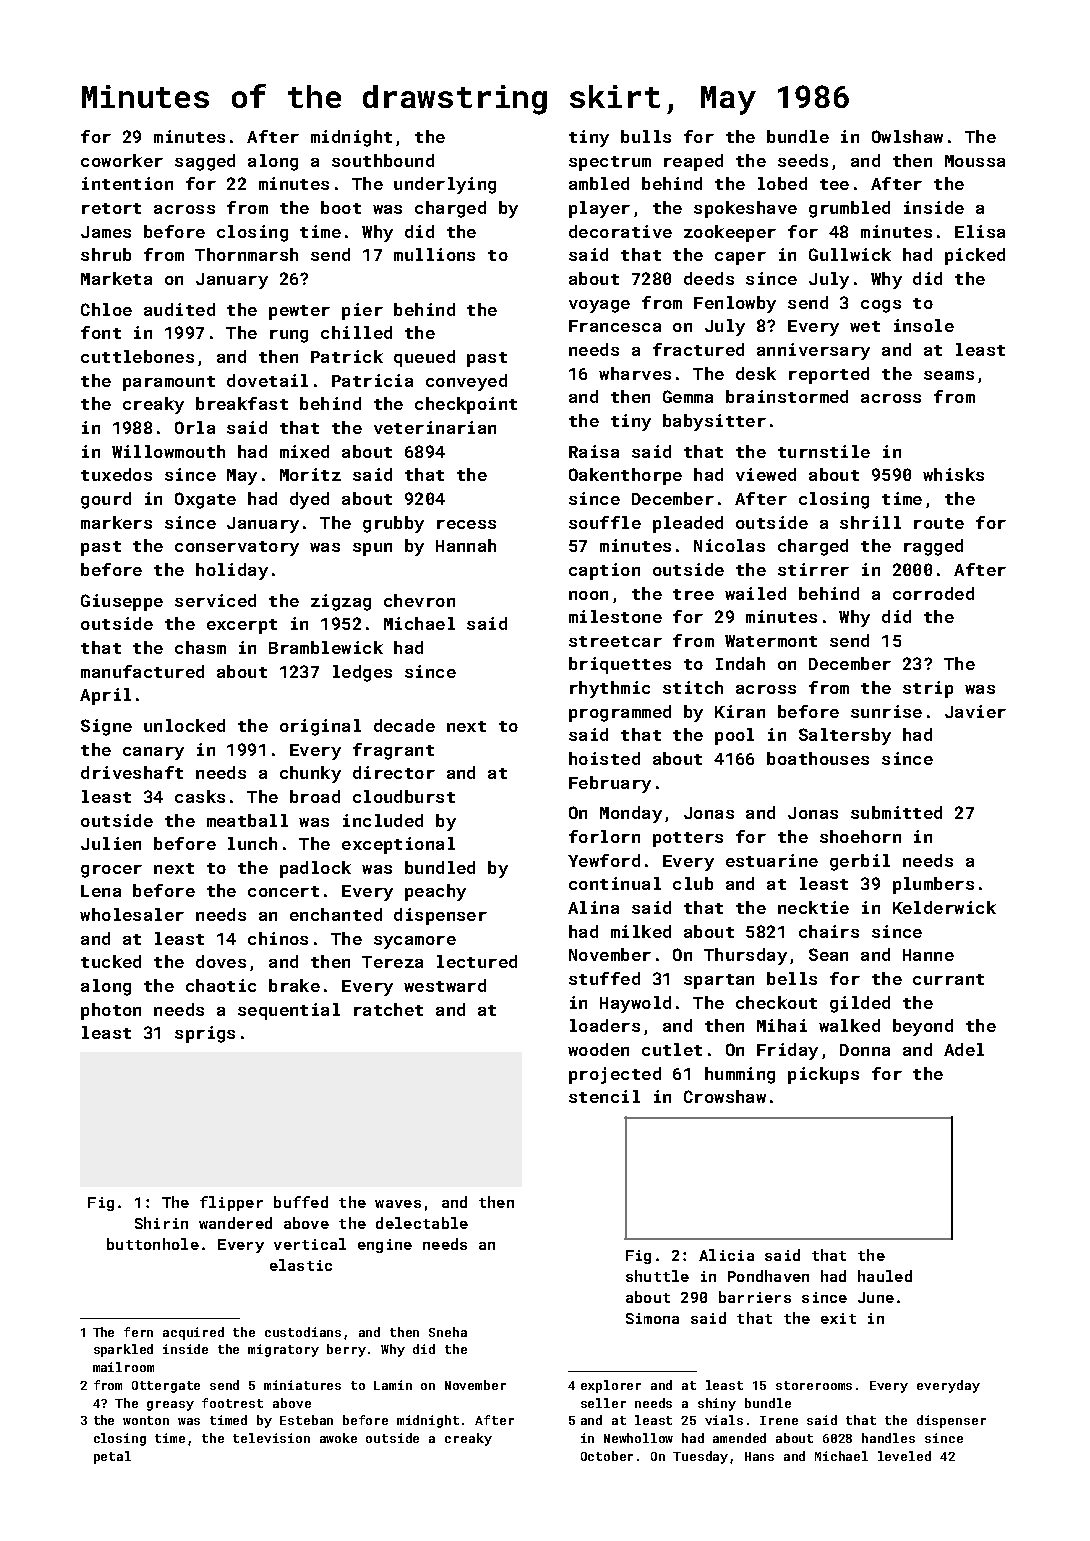 The height and width of the screenshot is (1541, 1090). I want to click on Marketa, so click(116, 278).
